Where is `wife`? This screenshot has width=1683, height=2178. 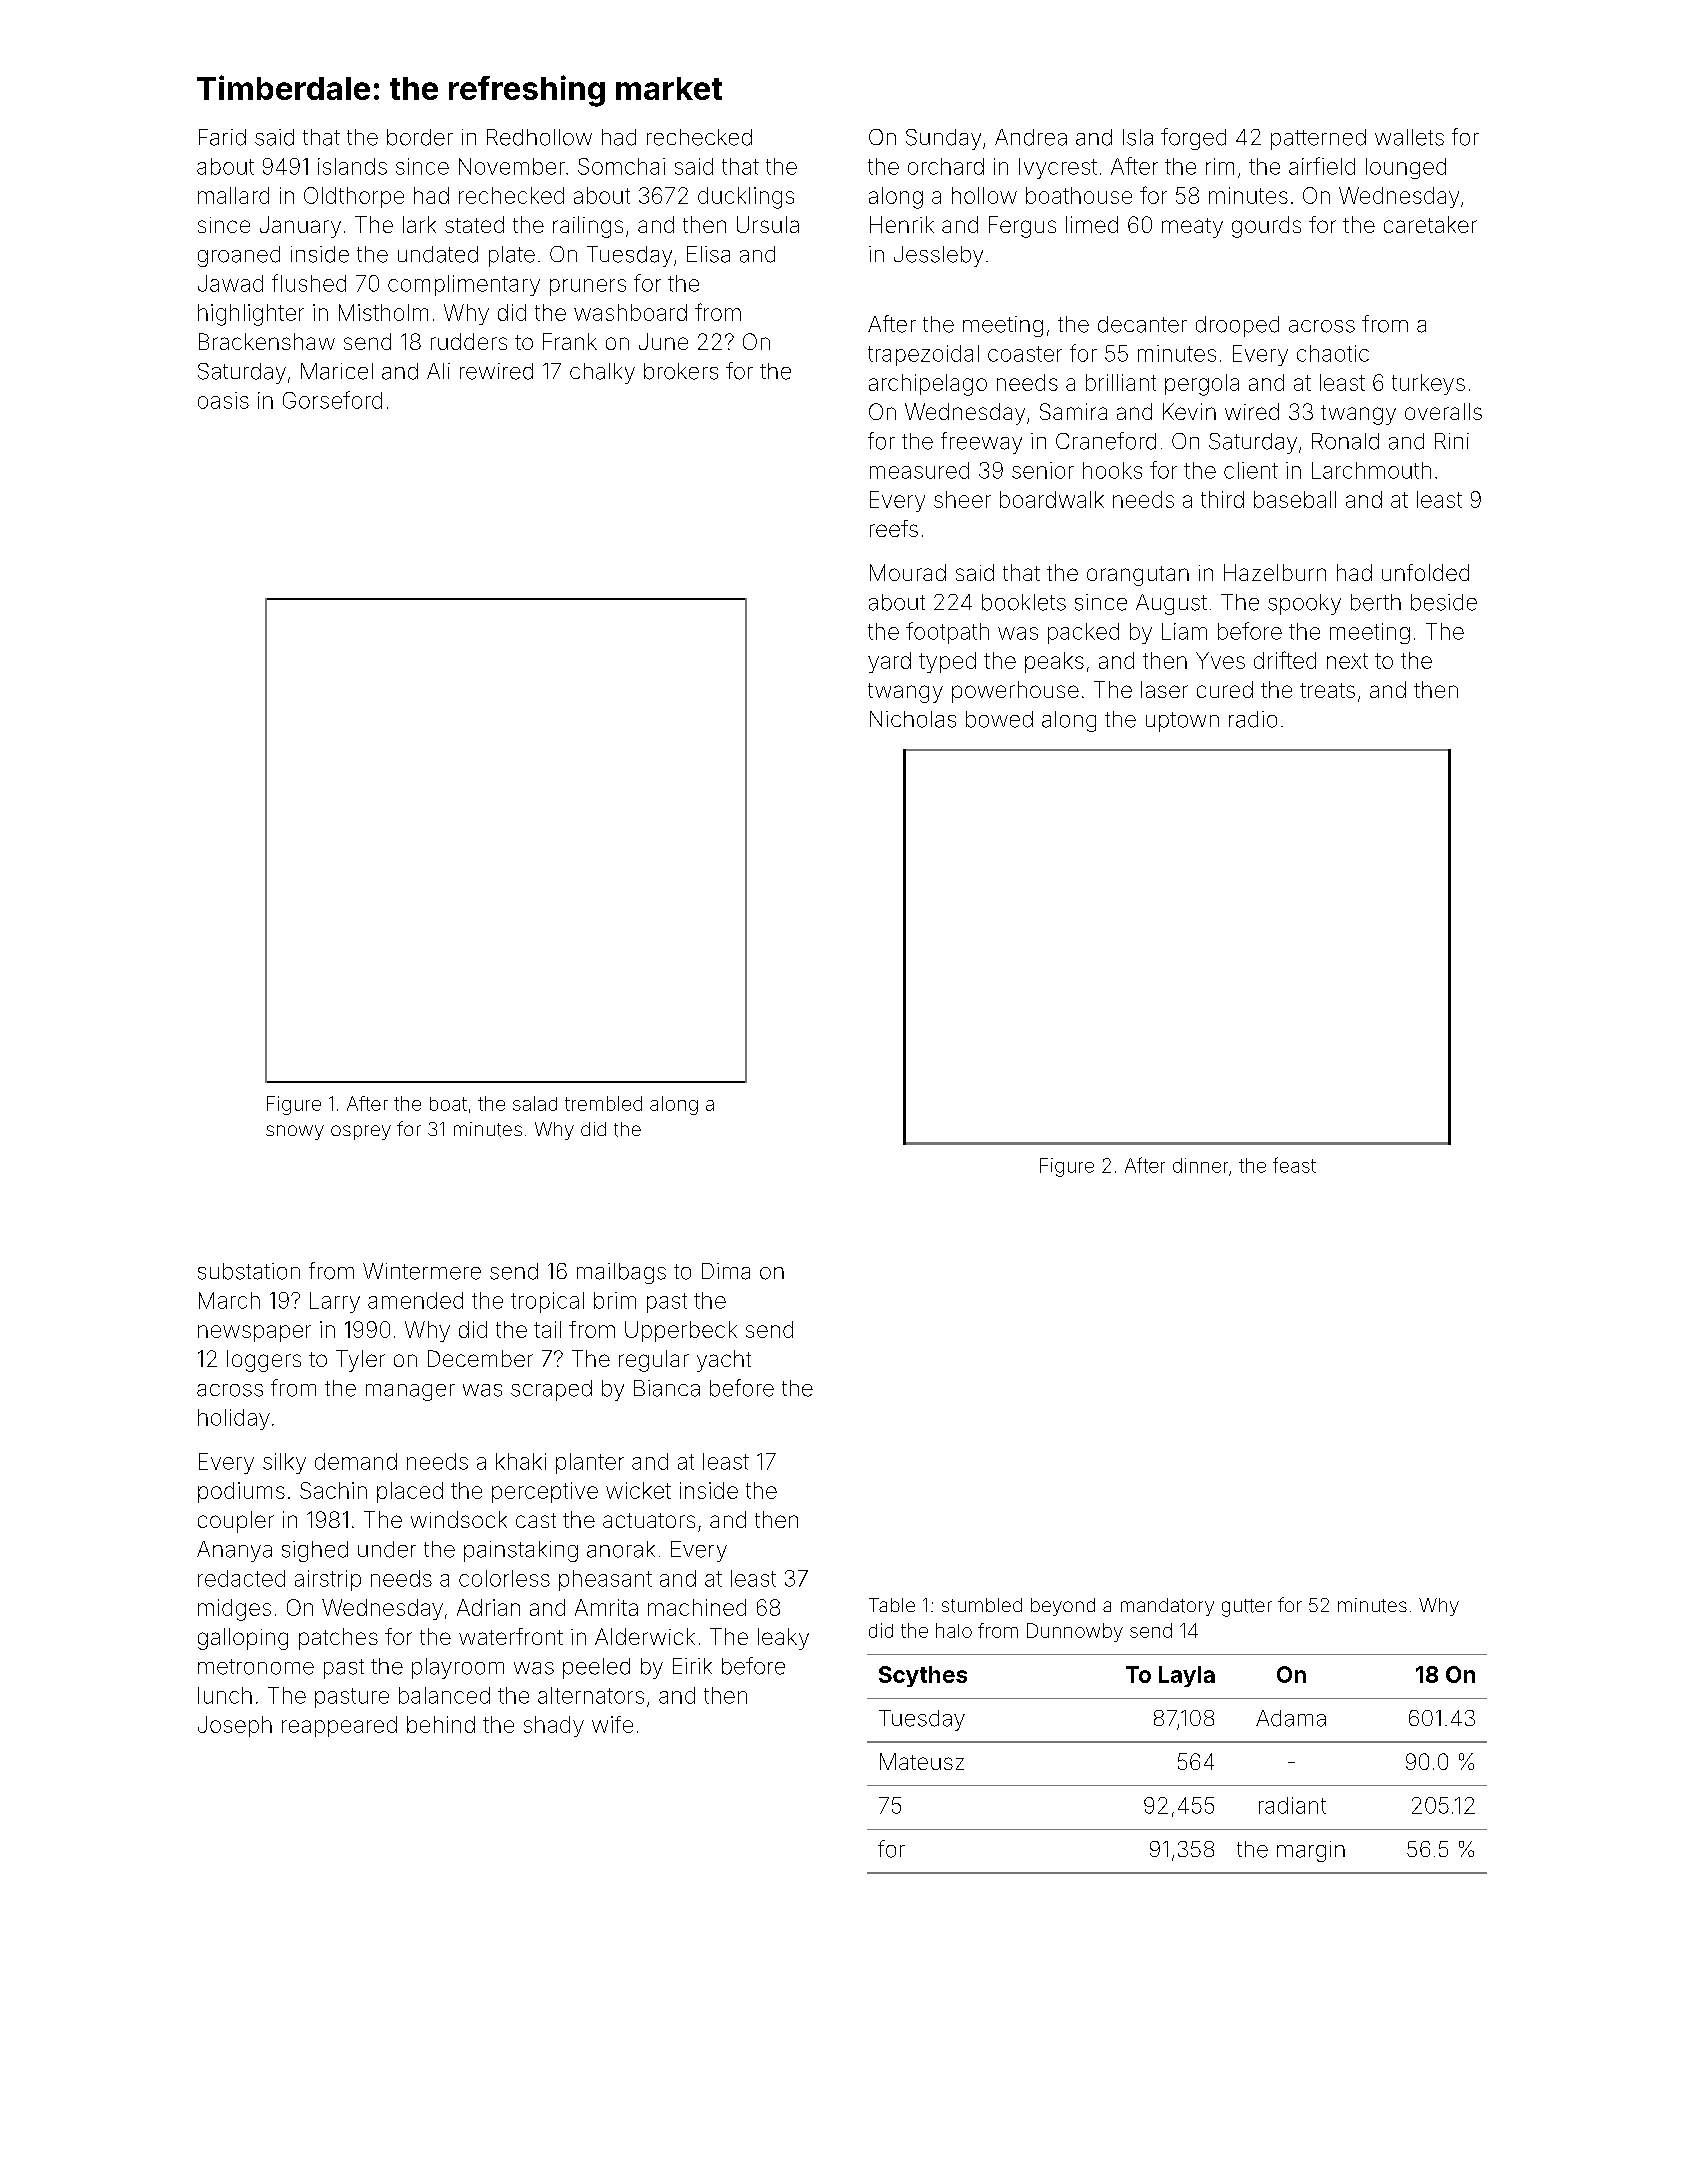 wife is located at coordinates (612, 1724).
